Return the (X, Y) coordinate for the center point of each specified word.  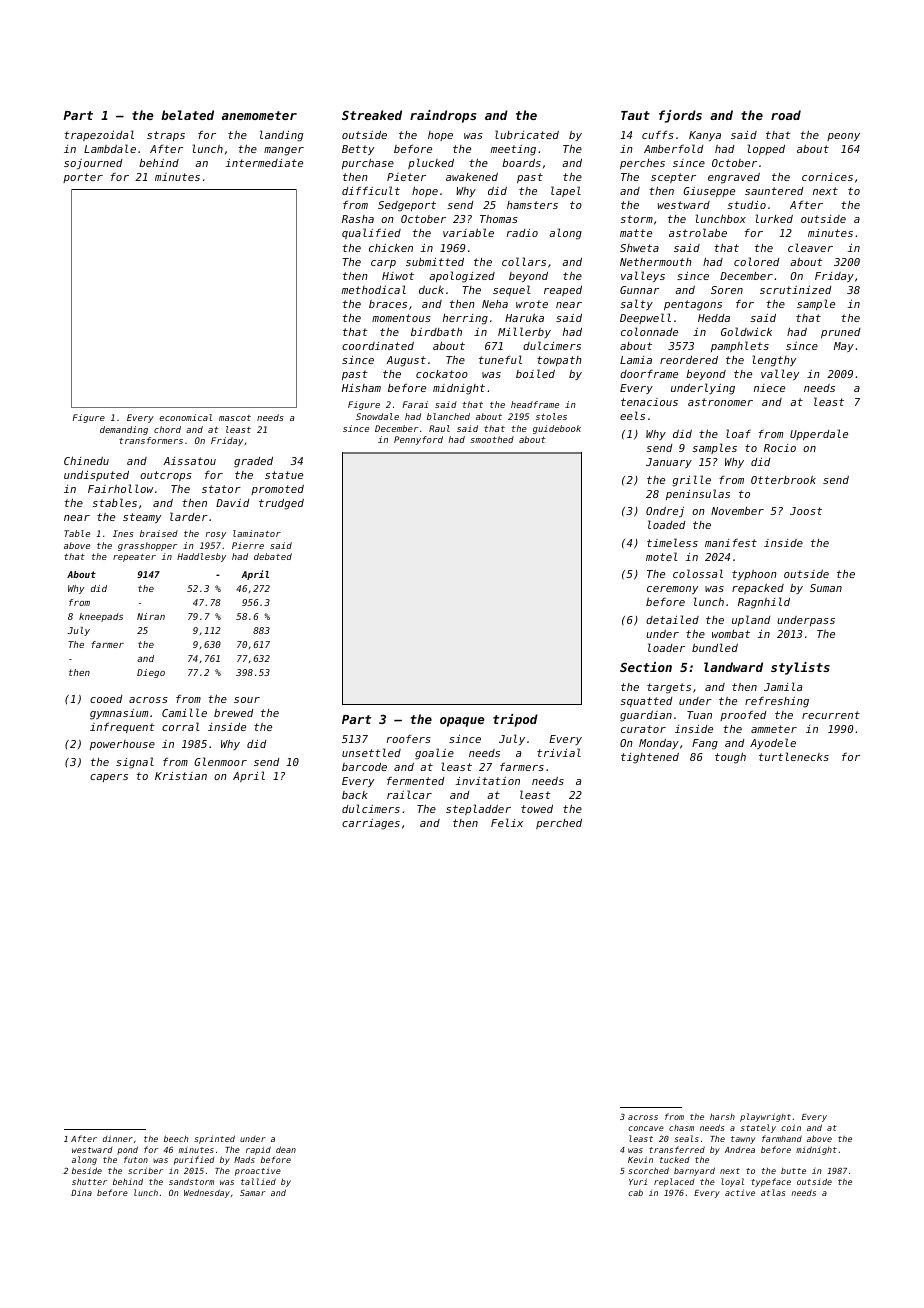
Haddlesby (201, 557)
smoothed (492, 439)
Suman (826, 588)
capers (109, 778)
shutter (89, 1181)
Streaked (372, 115)
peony (843, 137)
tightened (650, 758)
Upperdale (819, 434)
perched (559, 824)
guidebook (557, 429)
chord (167, 429)
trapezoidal (99, 135)
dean (286, 1149)
